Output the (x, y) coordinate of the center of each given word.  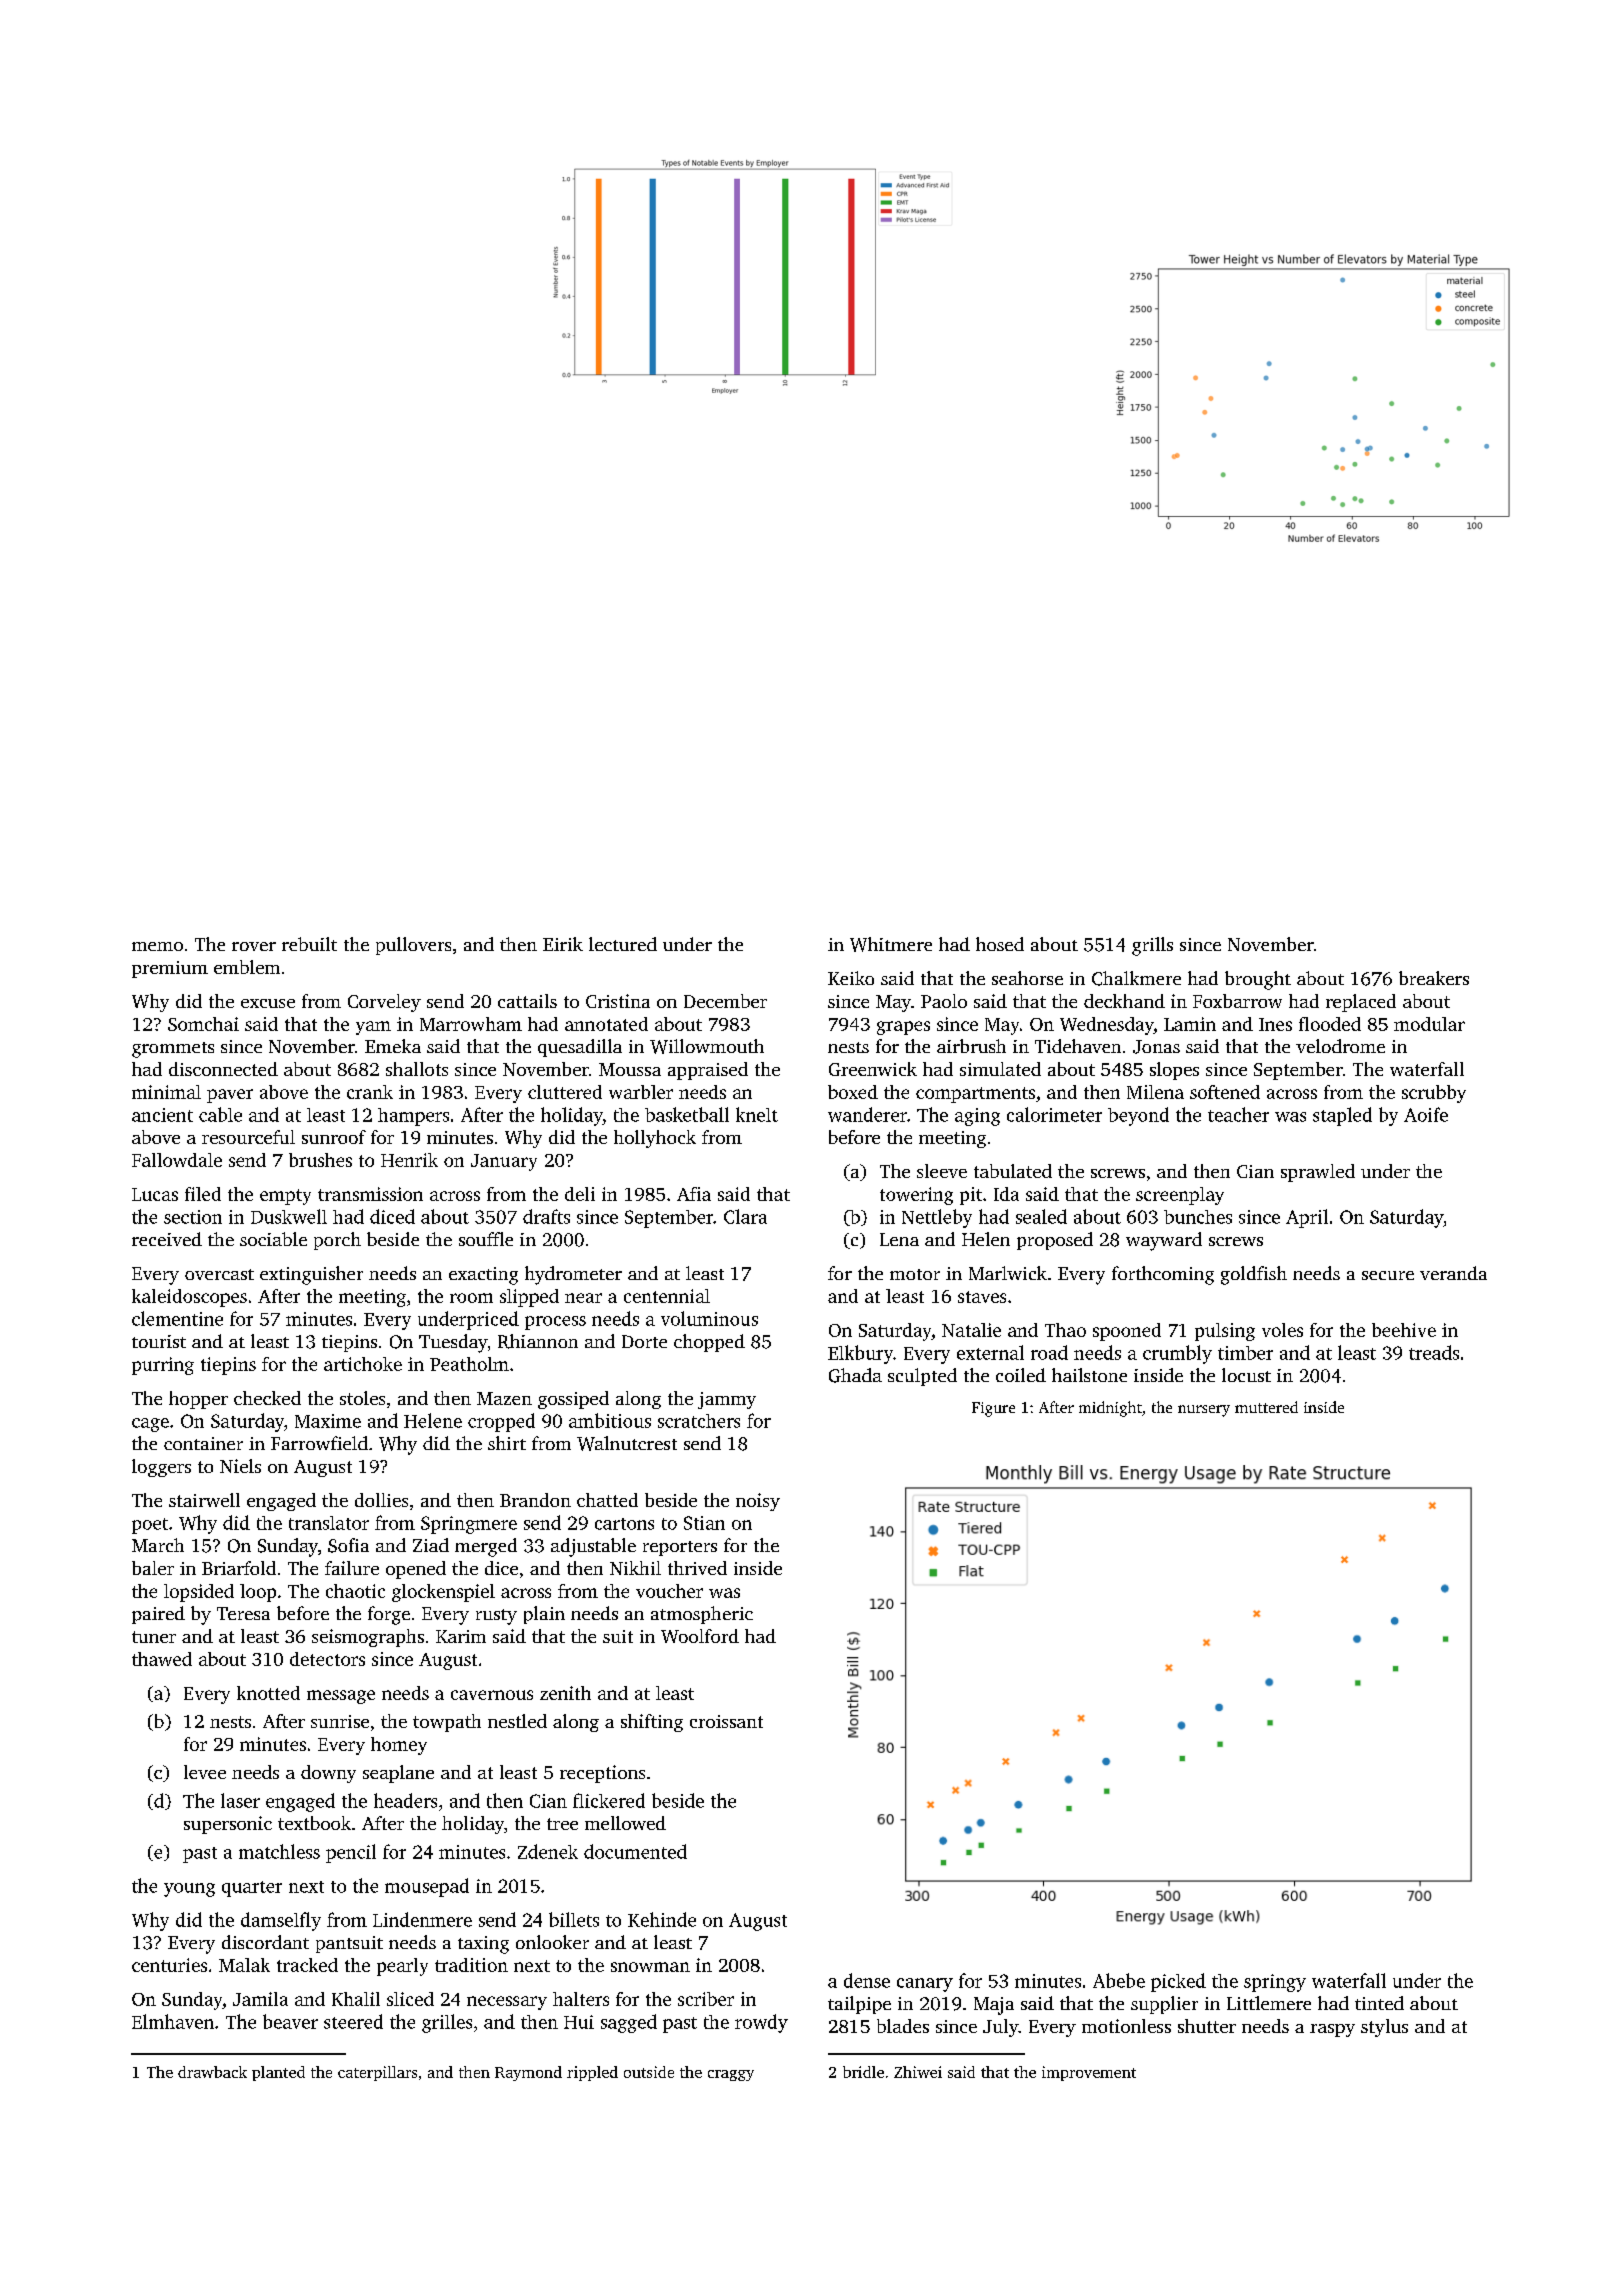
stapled (1342, 1116)
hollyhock (655, 1139)
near (583, 1298)
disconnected (223, 1069)
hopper (198, 1400)
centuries (169, 1965)
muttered (1266, 1407)
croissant (726, 1721)
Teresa (243, 1613)
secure (1388, 1275)
